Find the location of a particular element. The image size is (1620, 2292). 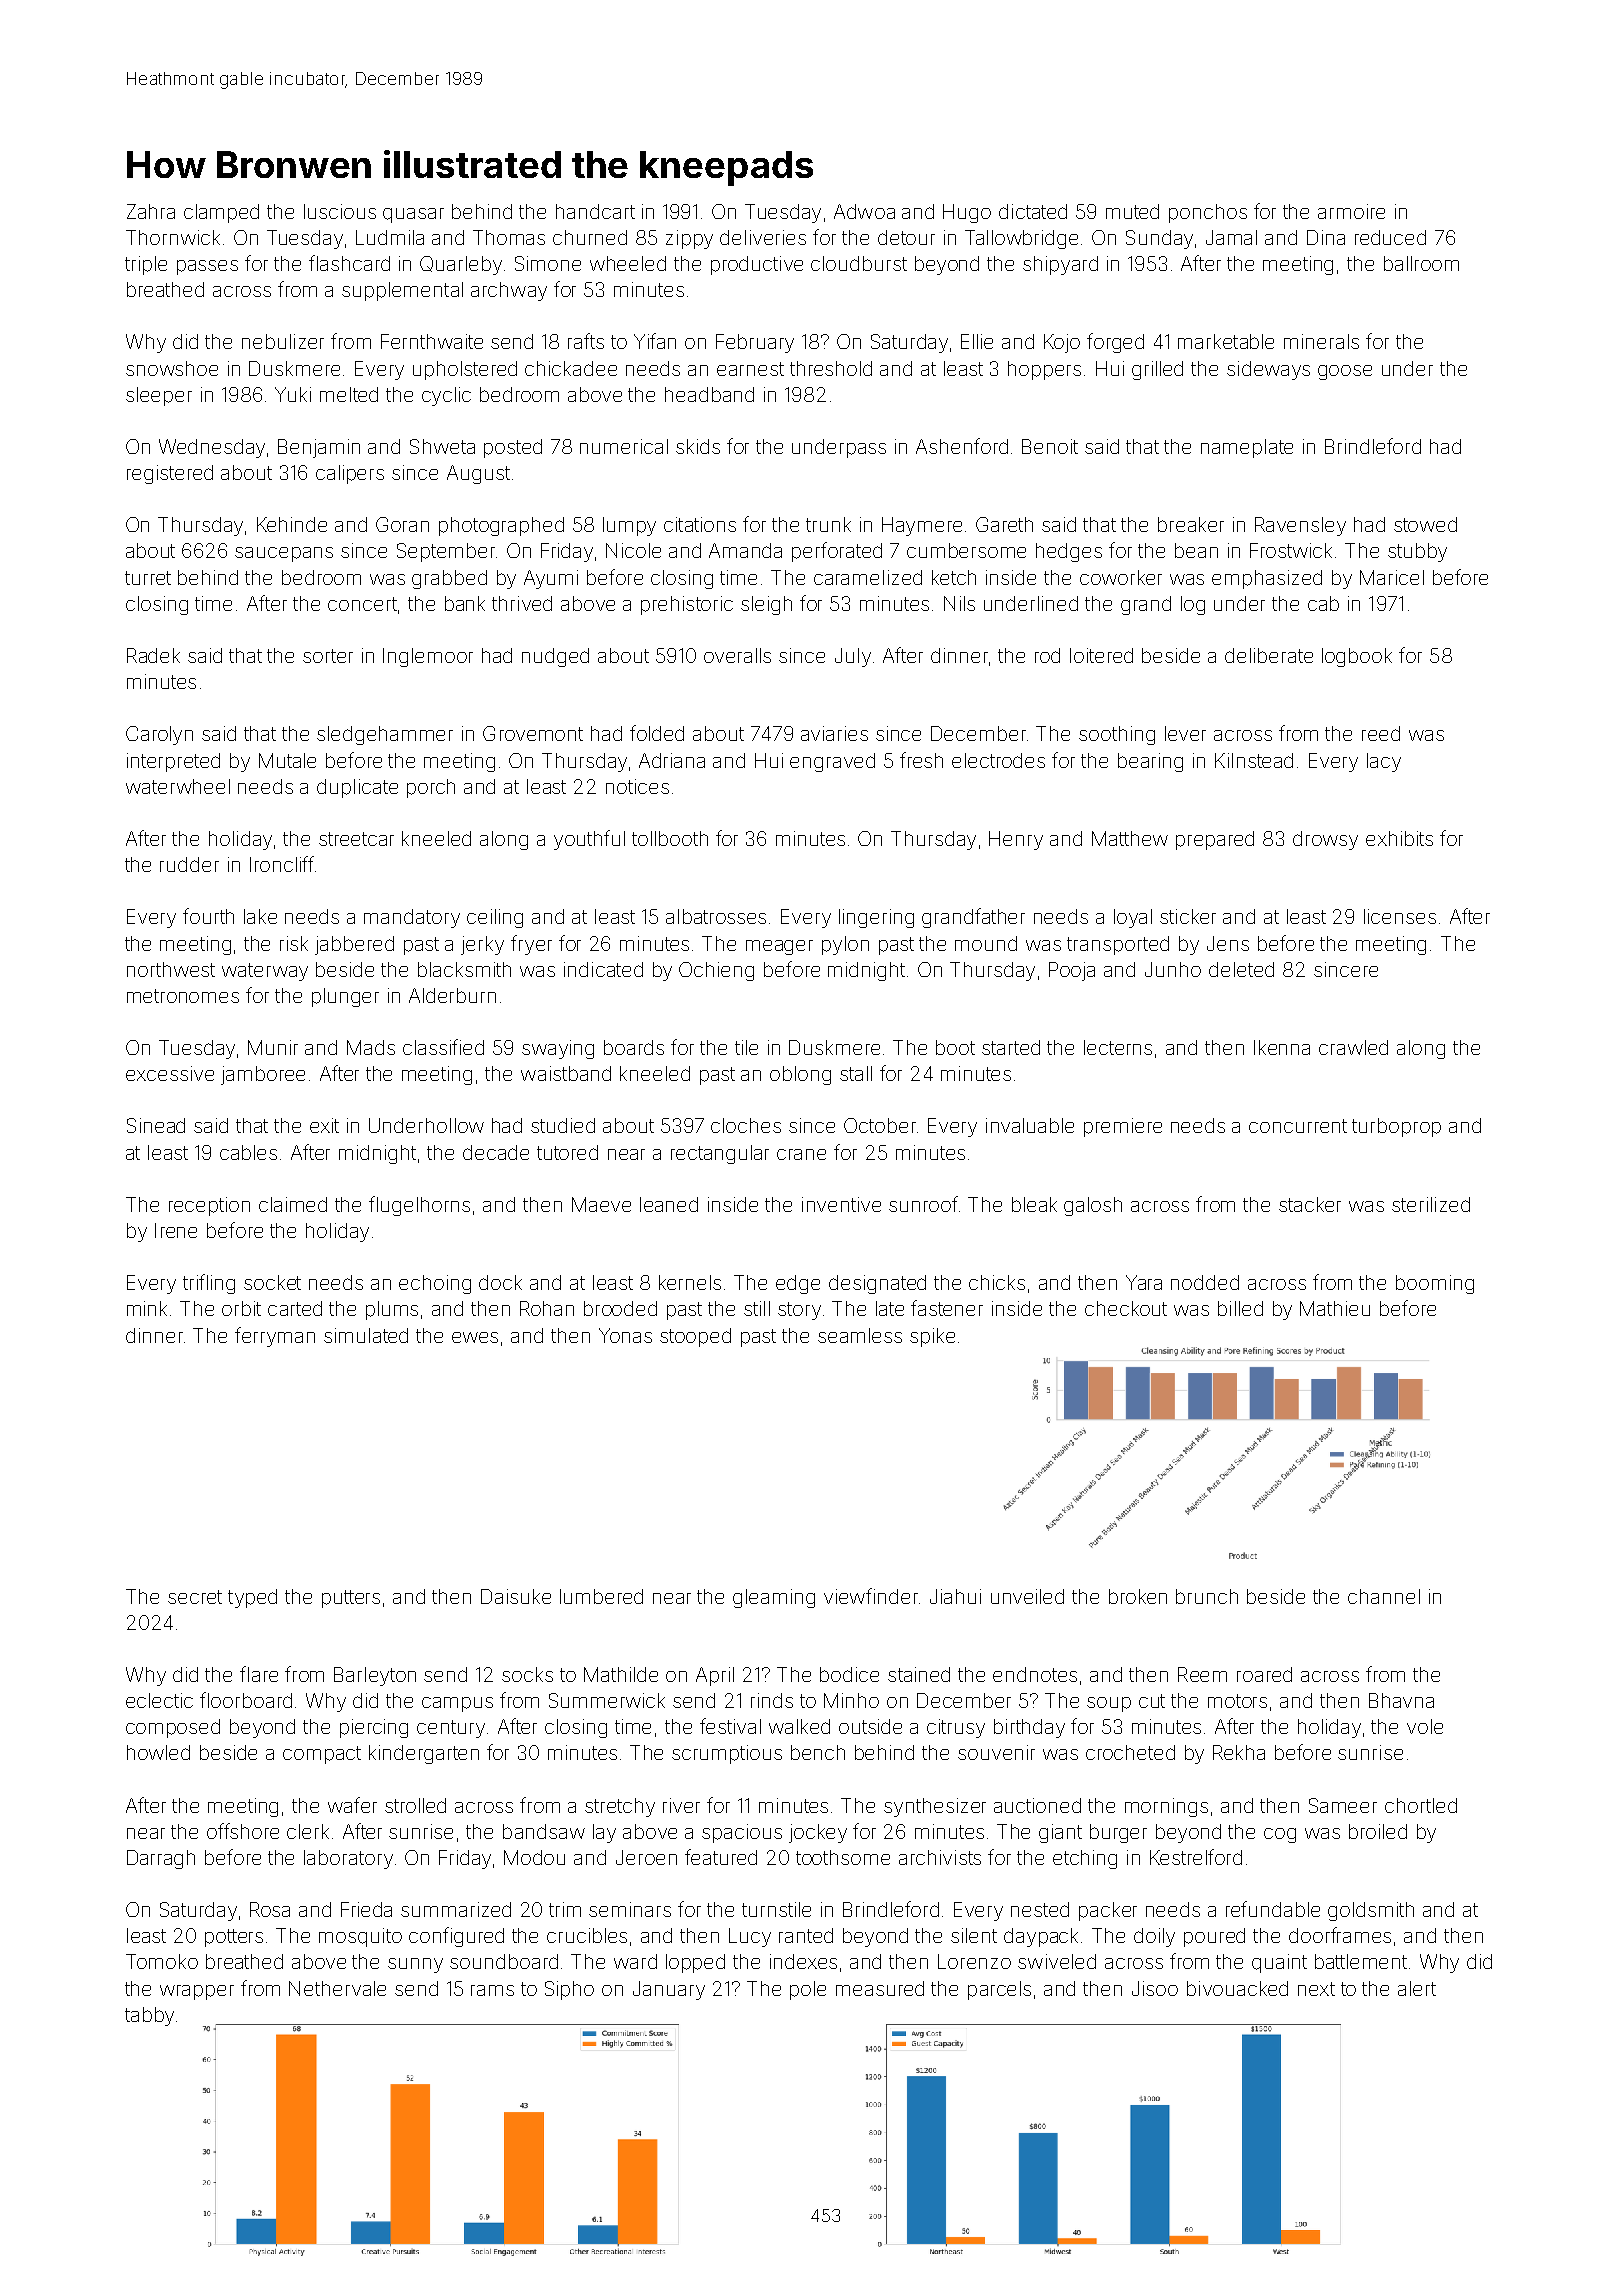

booming is located at coordinates (1435, 1284).
